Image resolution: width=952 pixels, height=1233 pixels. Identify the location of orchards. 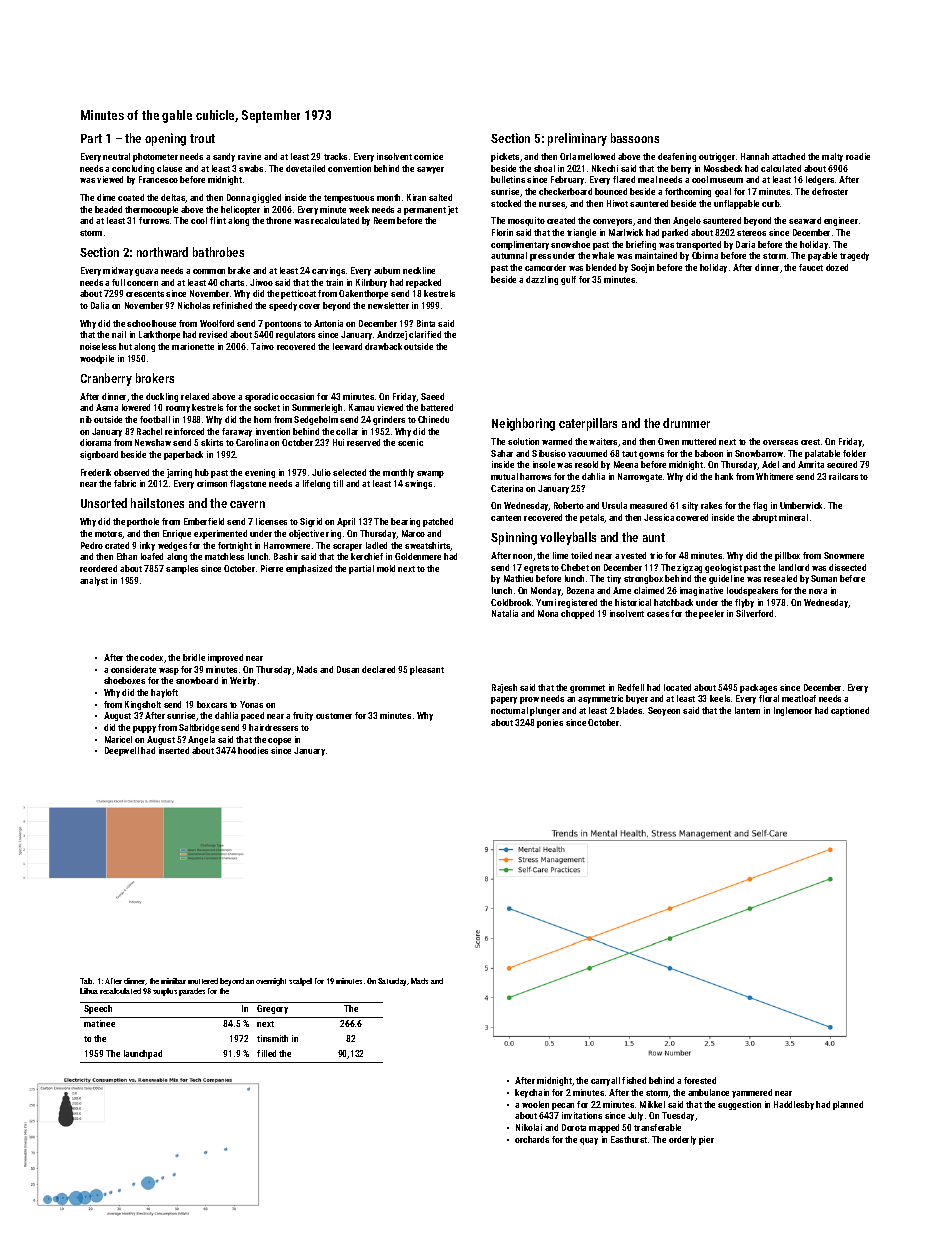
(532, 1139).
